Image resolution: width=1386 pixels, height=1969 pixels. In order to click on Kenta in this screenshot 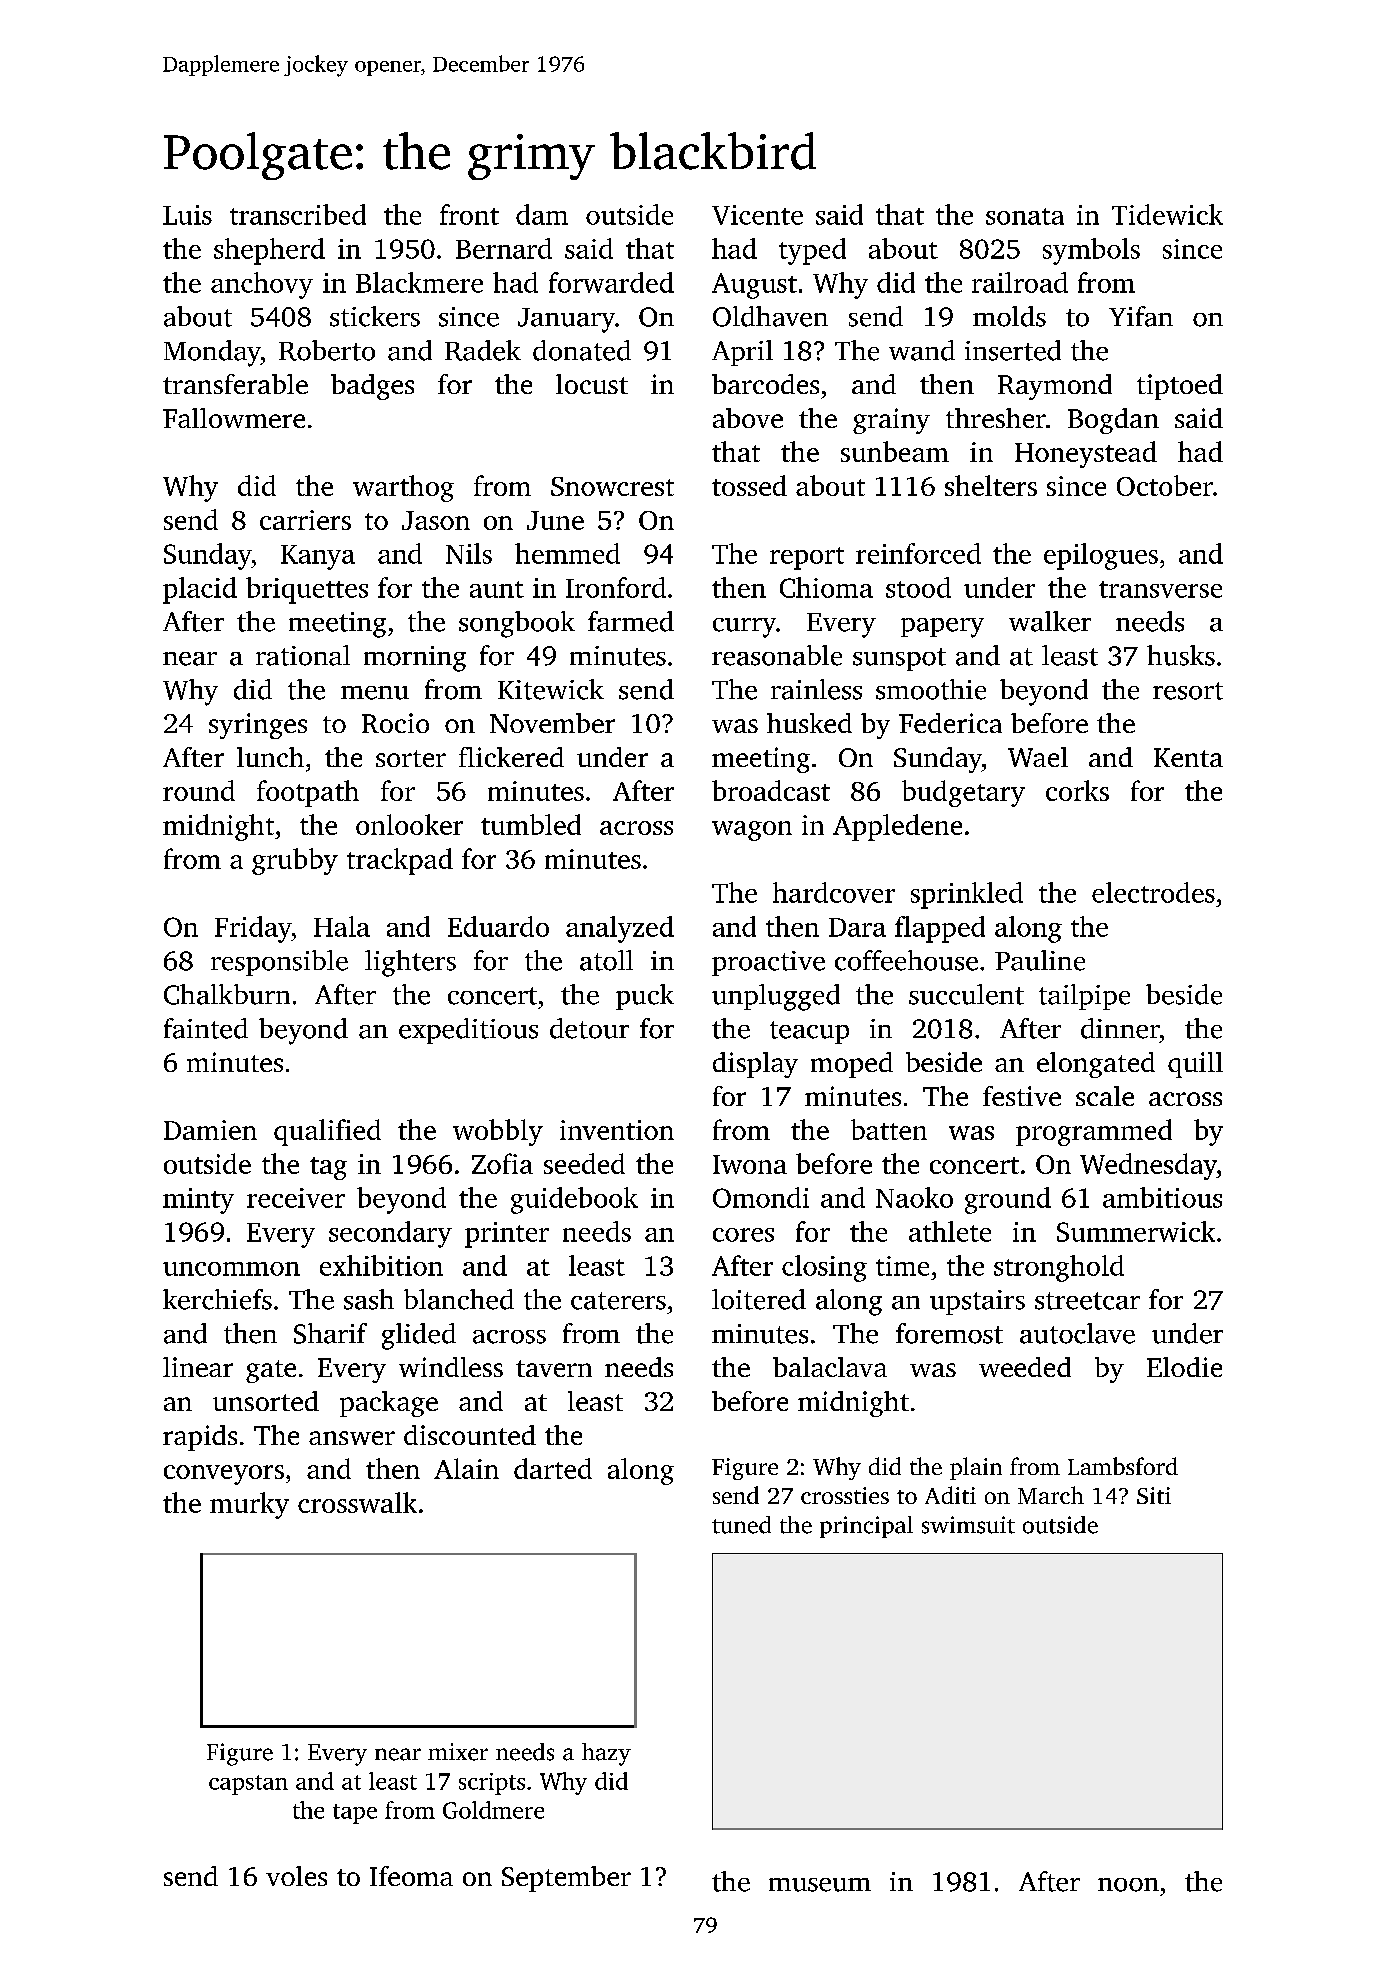, I will do `click(1188, 757)`.
